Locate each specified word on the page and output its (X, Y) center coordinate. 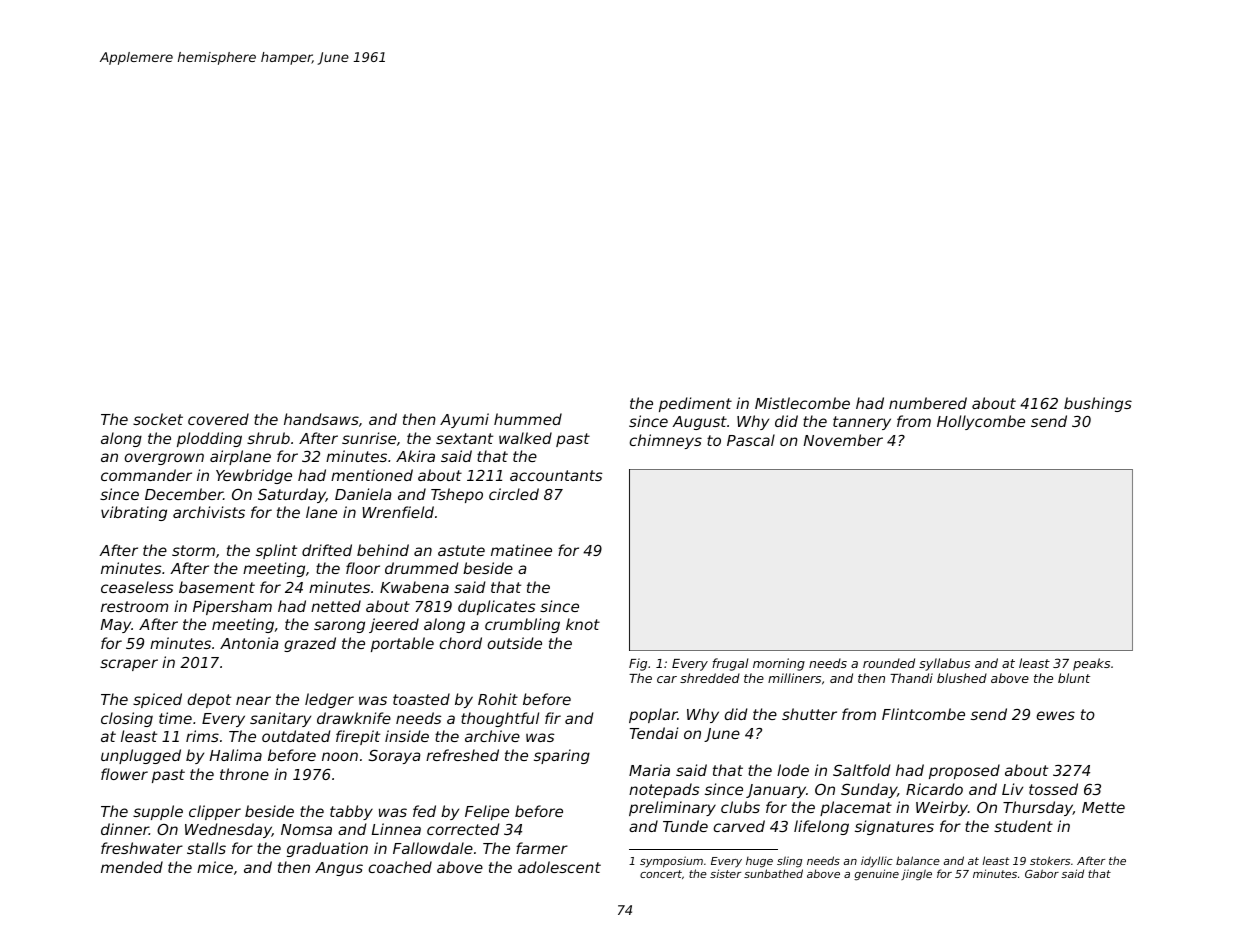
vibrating (134, 513)
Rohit (498, 699)
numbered (928, 403)
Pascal (751, 440)
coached (400, 867)
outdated (296, 736)
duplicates (496, 607)
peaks (1091, 664)
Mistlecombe (802, 403)
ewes (1056, 715)
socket (158, 419)
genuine (876, 875)
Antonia (249, 643)
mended (132, 867)
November (843, 440)
